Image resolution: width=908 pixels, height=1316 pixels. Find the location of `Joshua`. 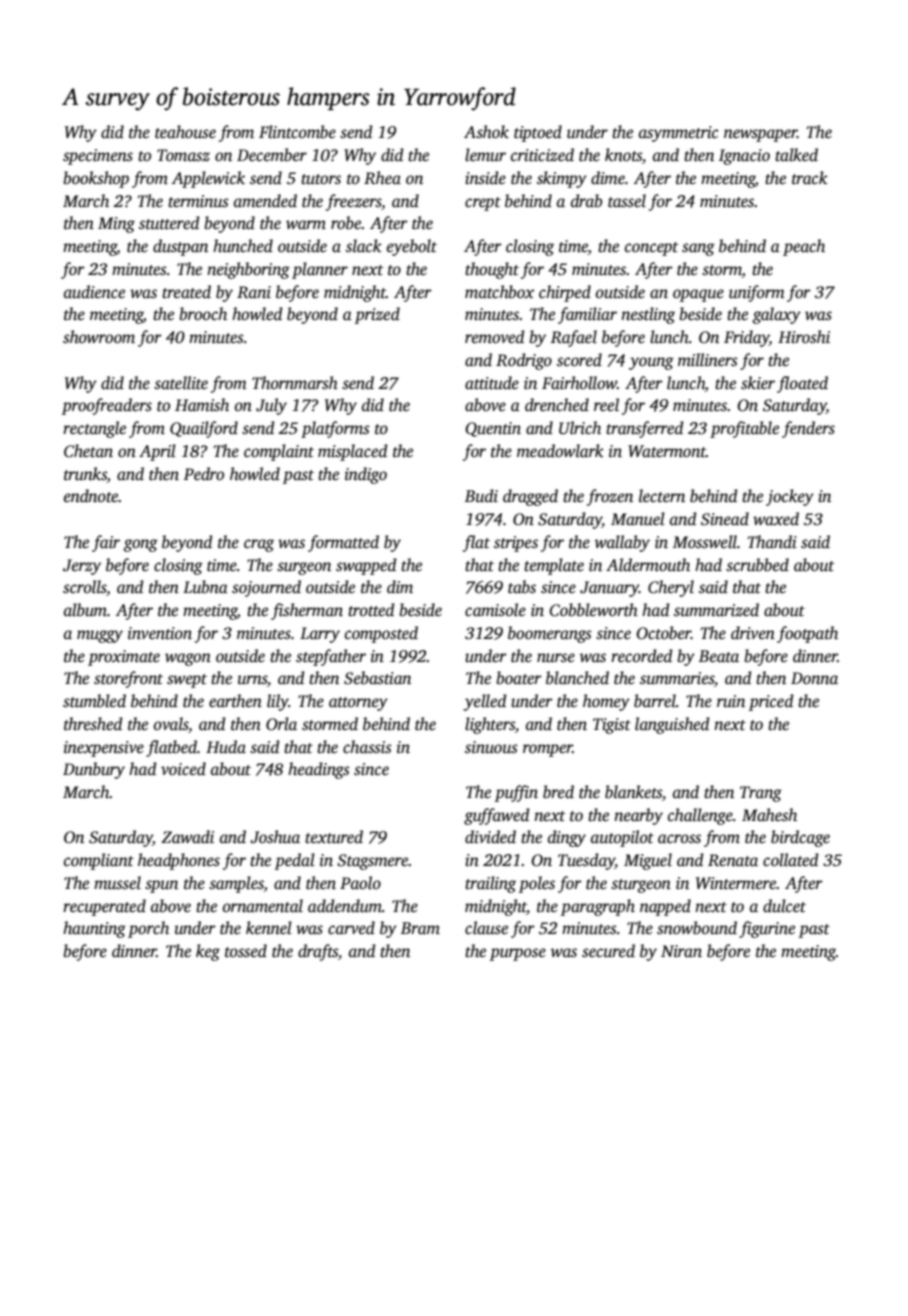

Joshua is located at coordinates (275, 837).
